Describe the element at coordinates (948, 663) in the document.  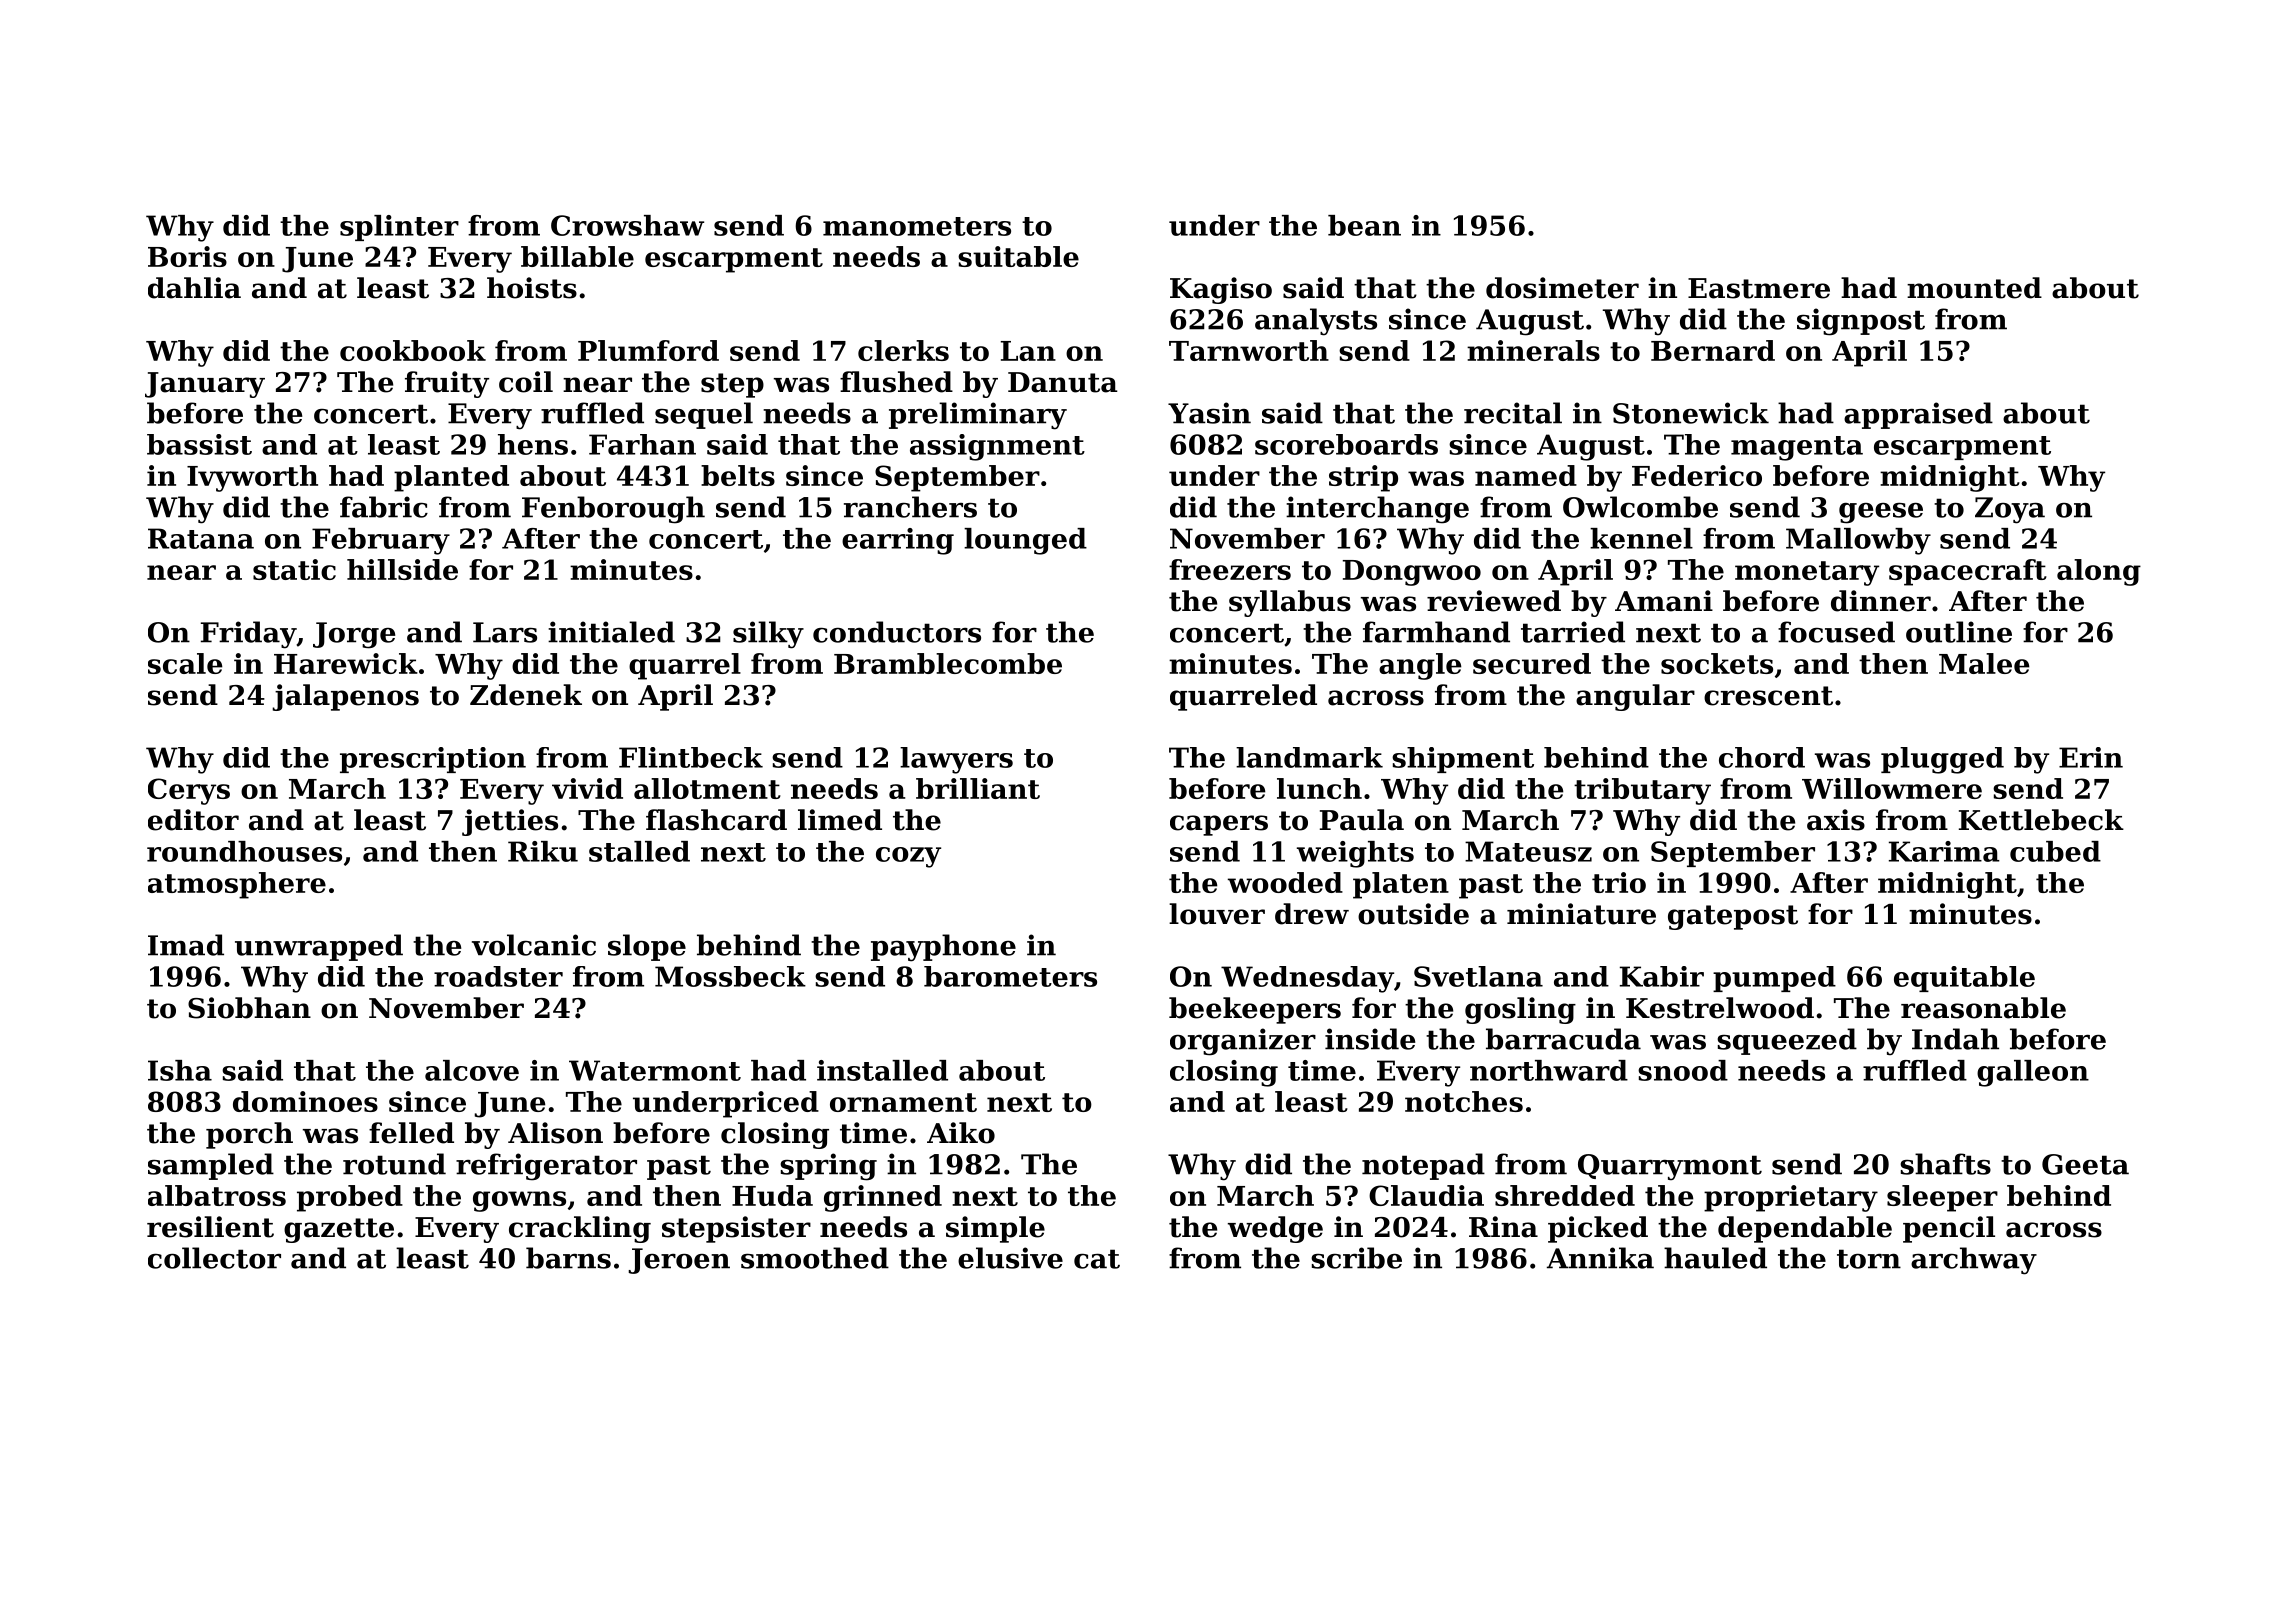
I see `Bramblecombe` at that location.
